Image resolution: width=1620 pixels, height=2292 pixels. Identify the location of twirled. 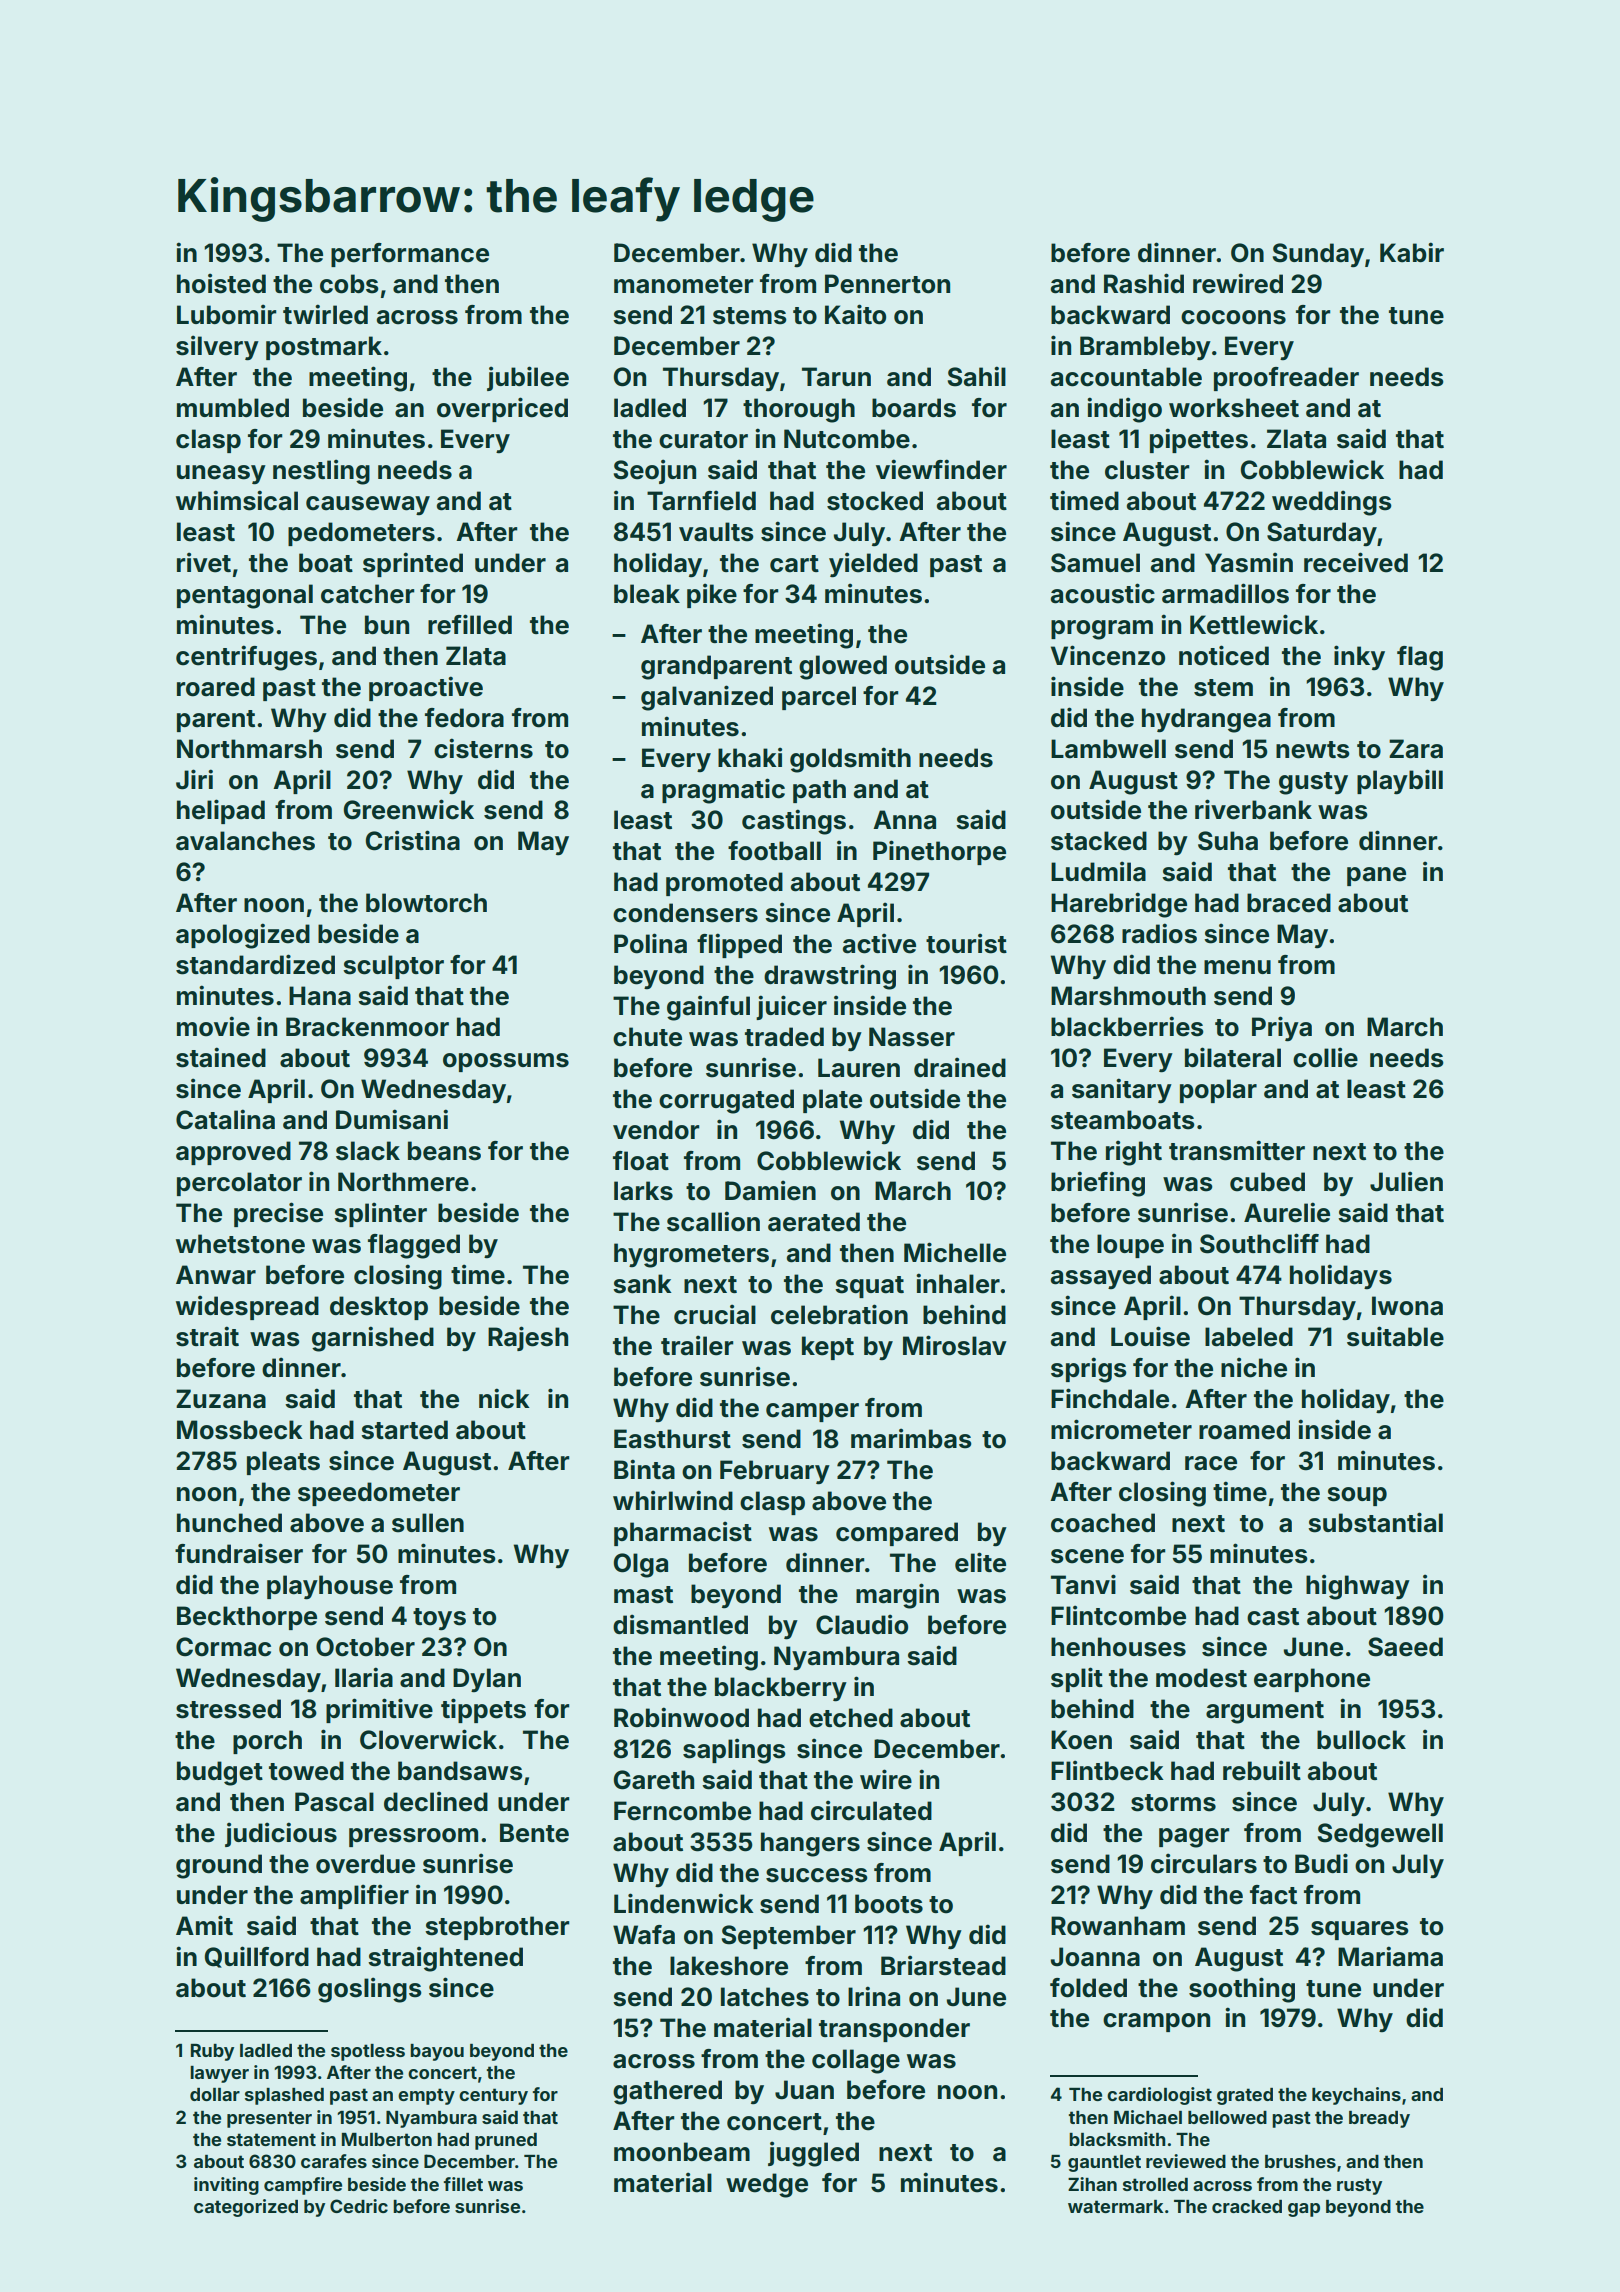
(325, 314).
